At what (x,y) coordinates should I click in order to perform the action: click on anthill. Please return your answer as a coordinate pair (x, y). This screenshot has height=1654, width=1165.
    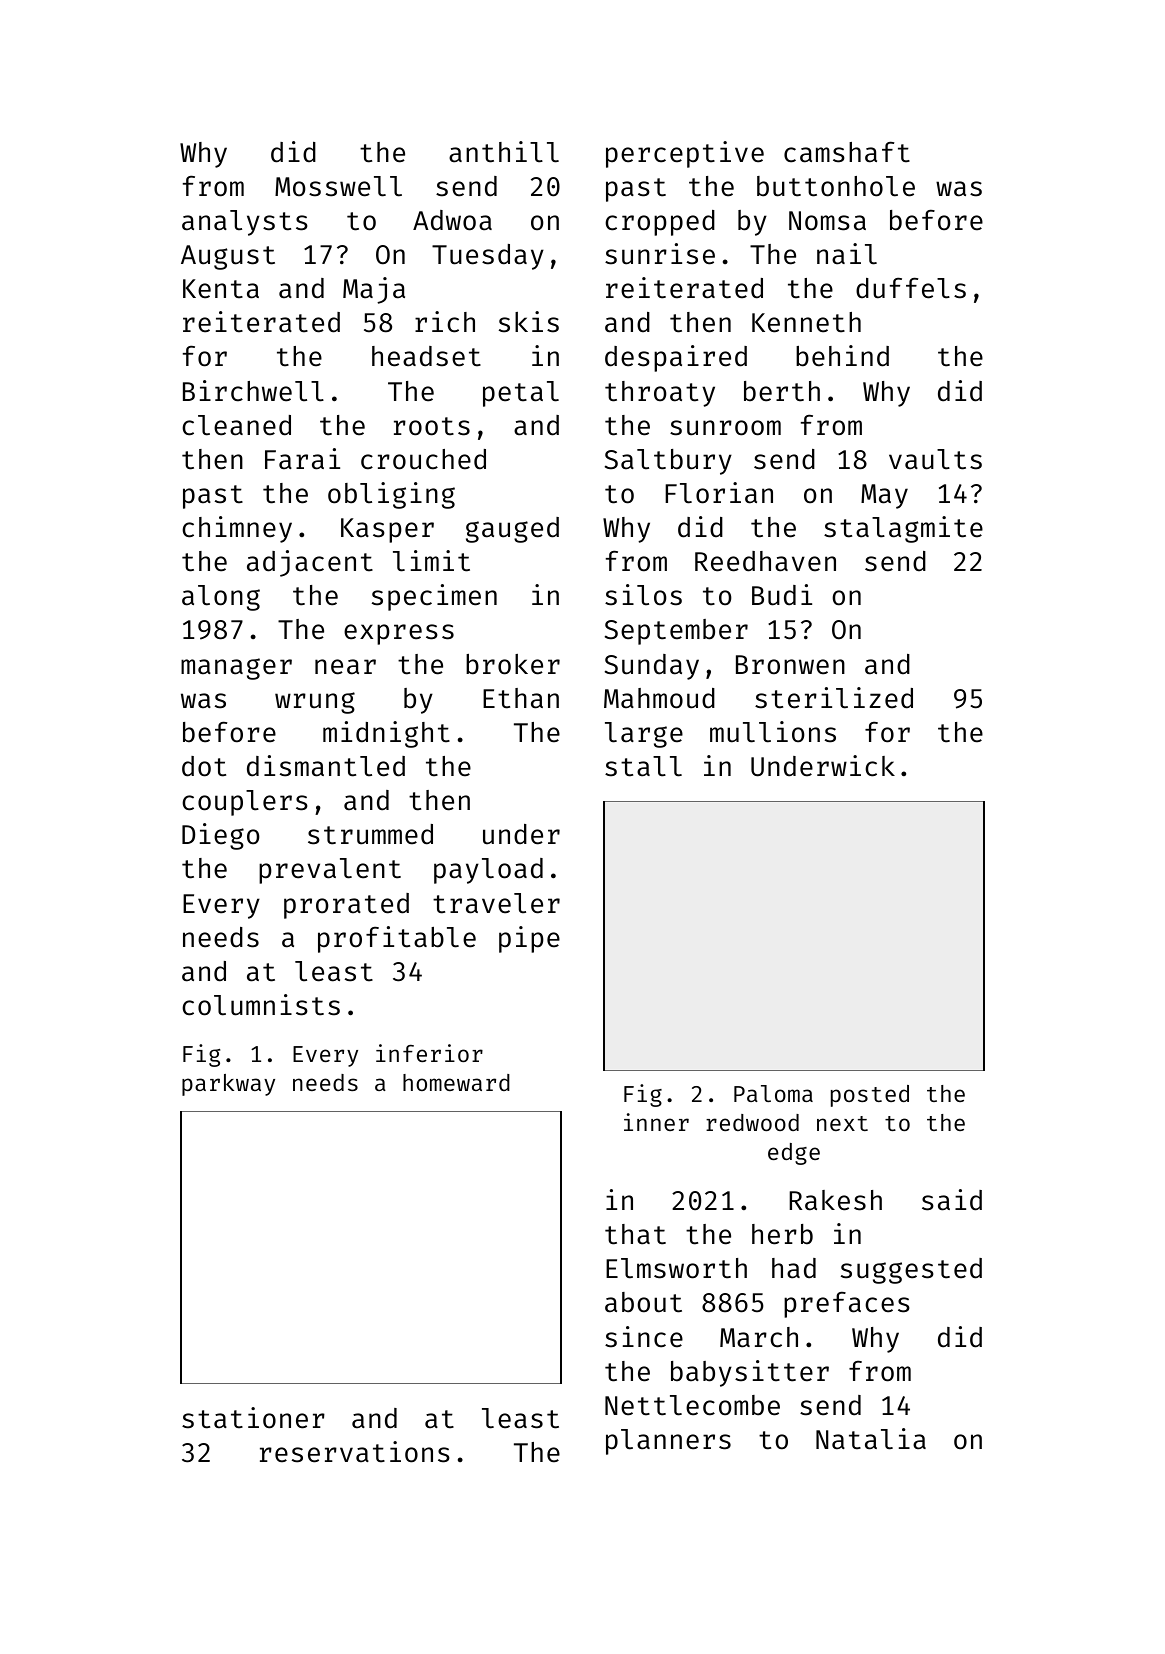
    Looking at the image, I should click on (504, 152).
